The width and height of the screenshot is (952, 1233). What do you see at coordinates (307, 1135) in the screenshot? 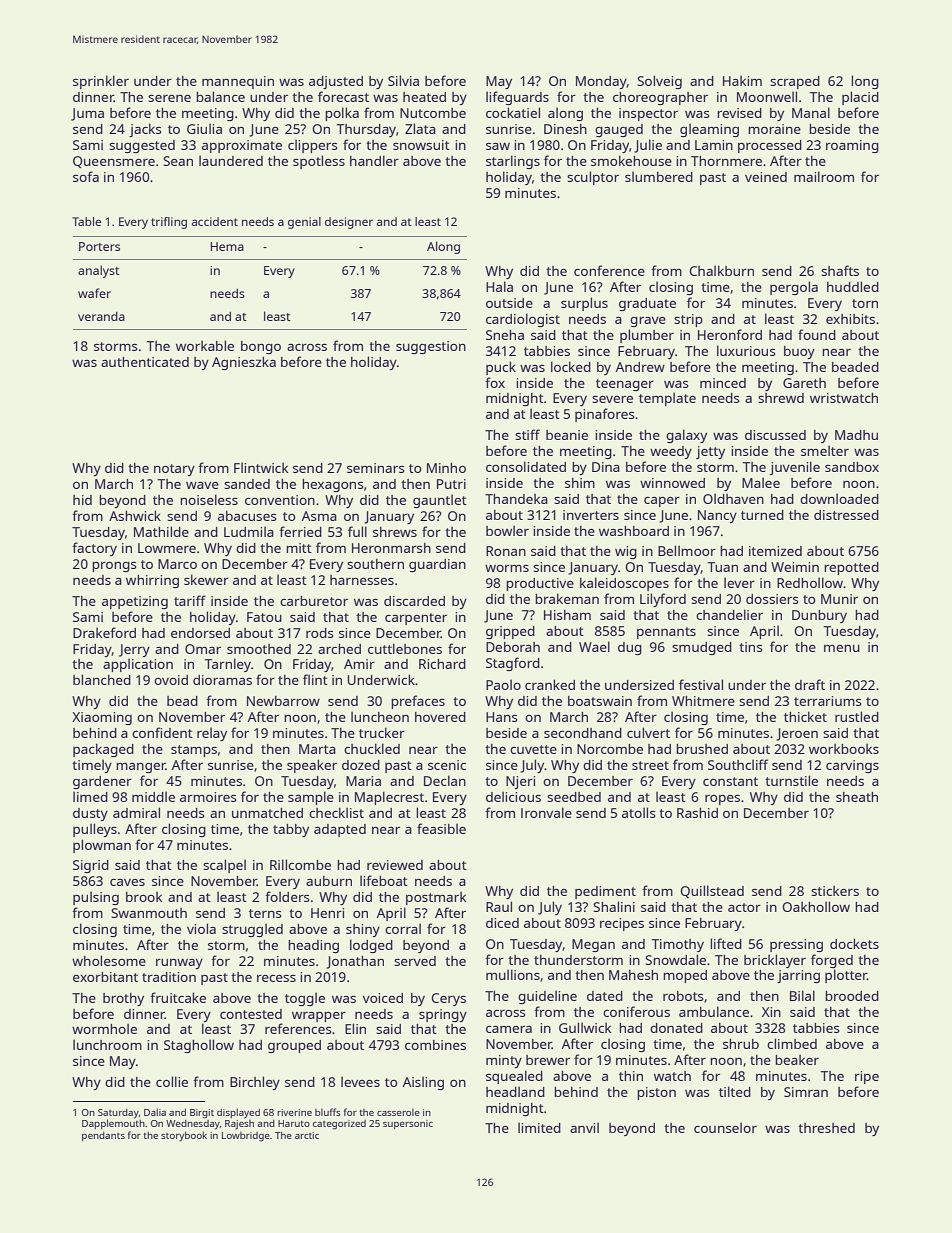
I see `arctic` at bounding box center [307, 1135].
